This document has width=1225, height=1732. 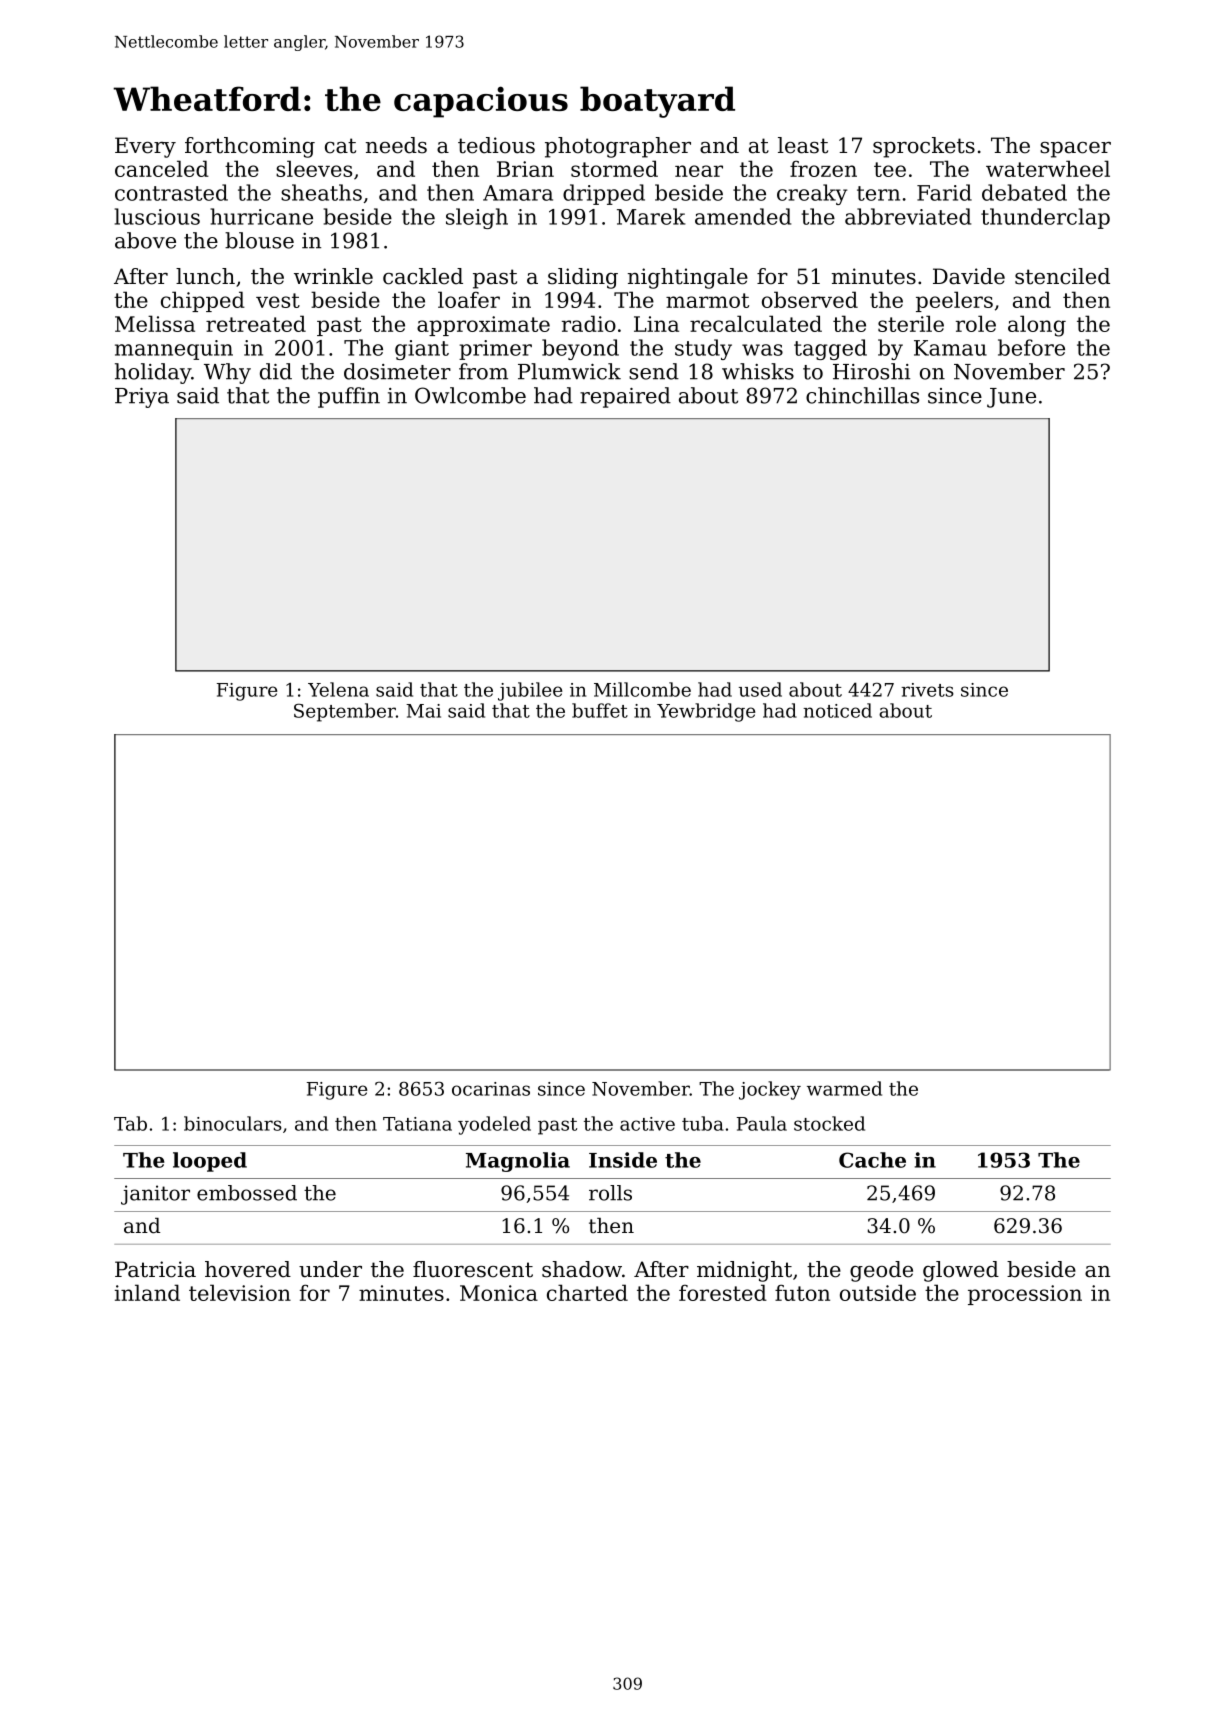 I want to click on needs, so click(x=396, y=145).
